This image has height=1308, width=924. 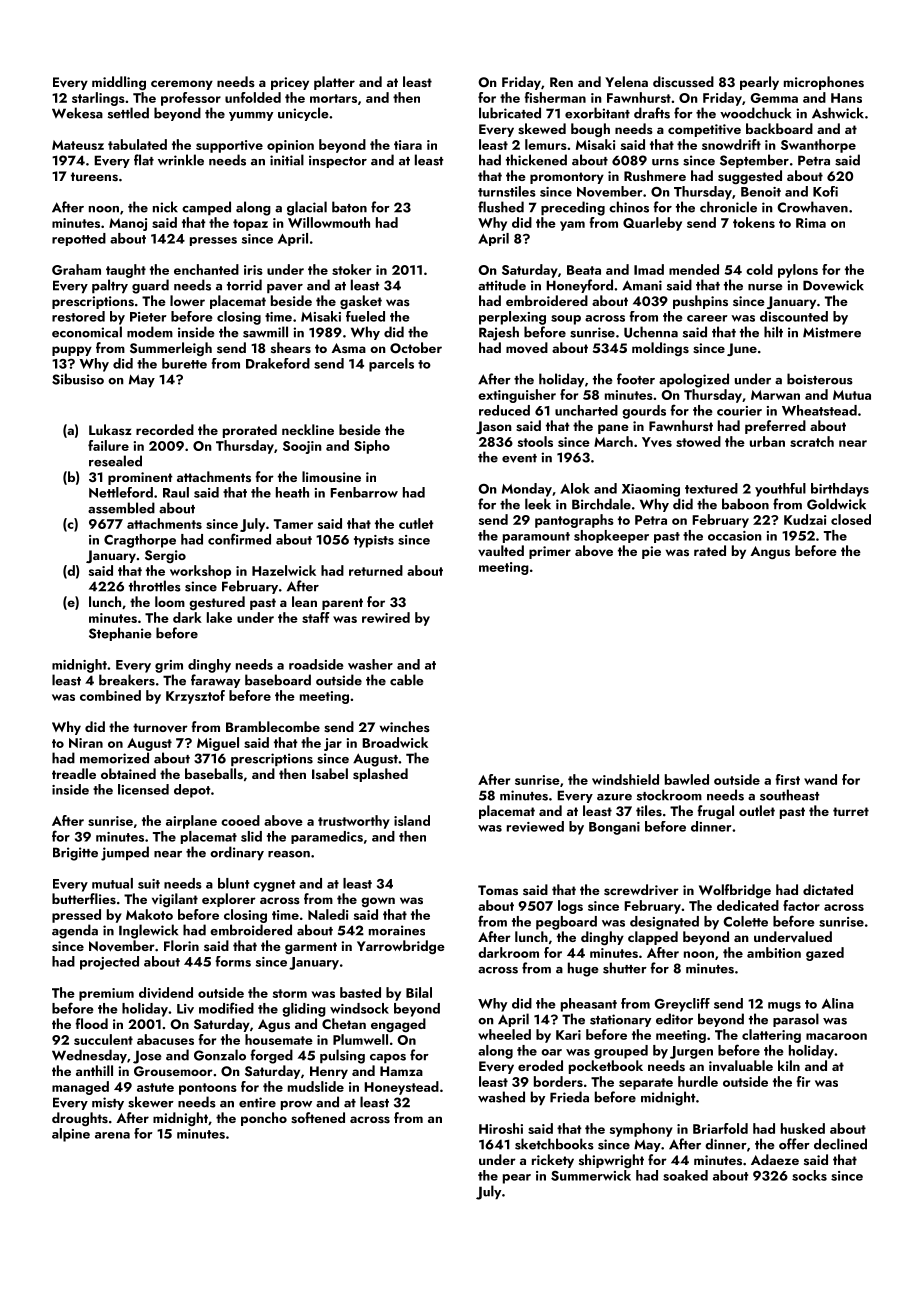 I want to click on treadle, so click(x=74, y=773).
